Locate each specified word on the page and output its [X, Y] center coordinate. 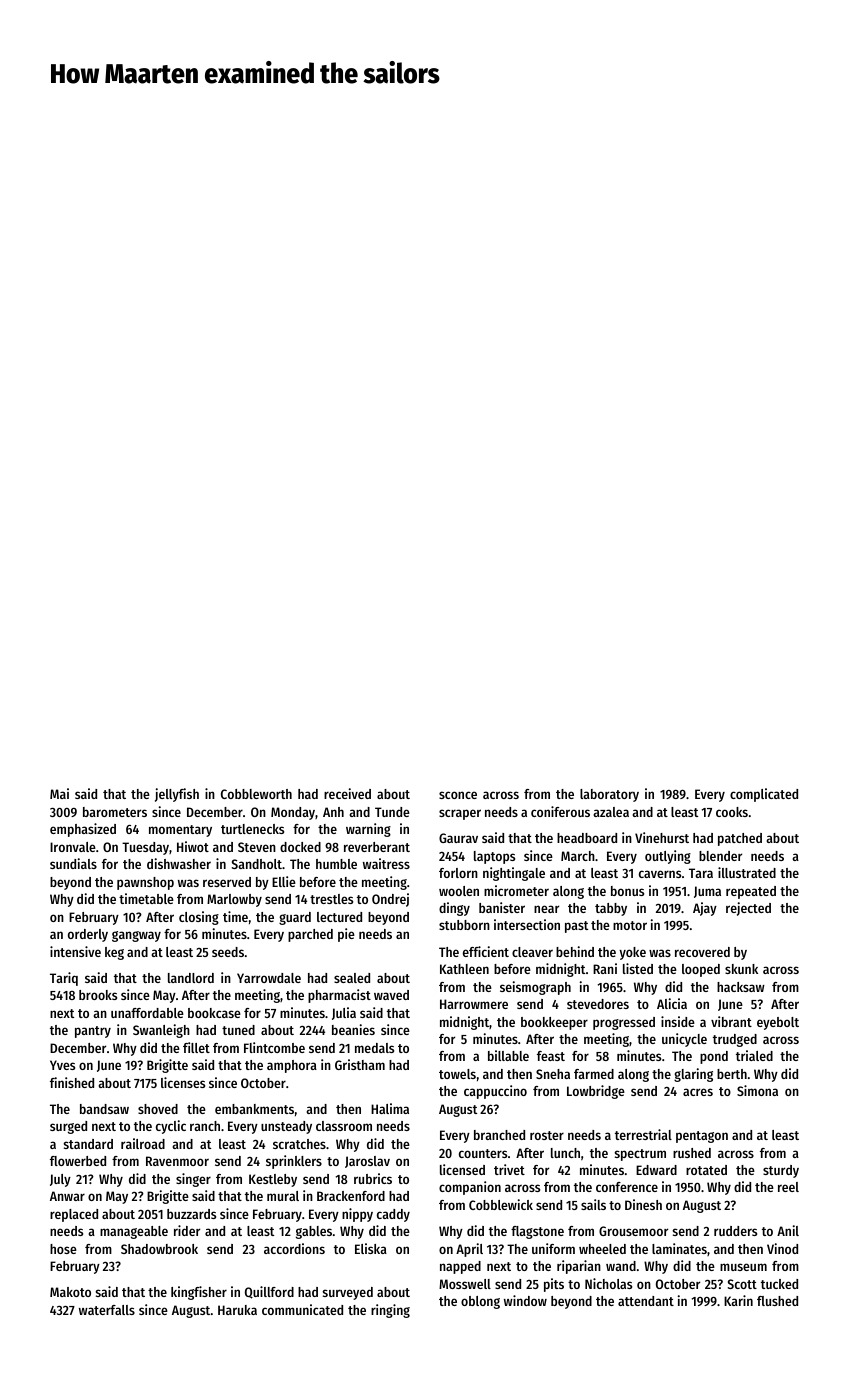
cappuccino [495, 1092]
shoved [158, 1109]
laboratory [609, 795]
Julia [344, 1013]
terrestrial [643, 1134]
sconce [458, 795]
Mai [59, 793]
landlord [191, 978]
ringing [390, 1311]
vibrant [731, 1021]
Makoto [70, 1292]
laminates [679, 1248]
